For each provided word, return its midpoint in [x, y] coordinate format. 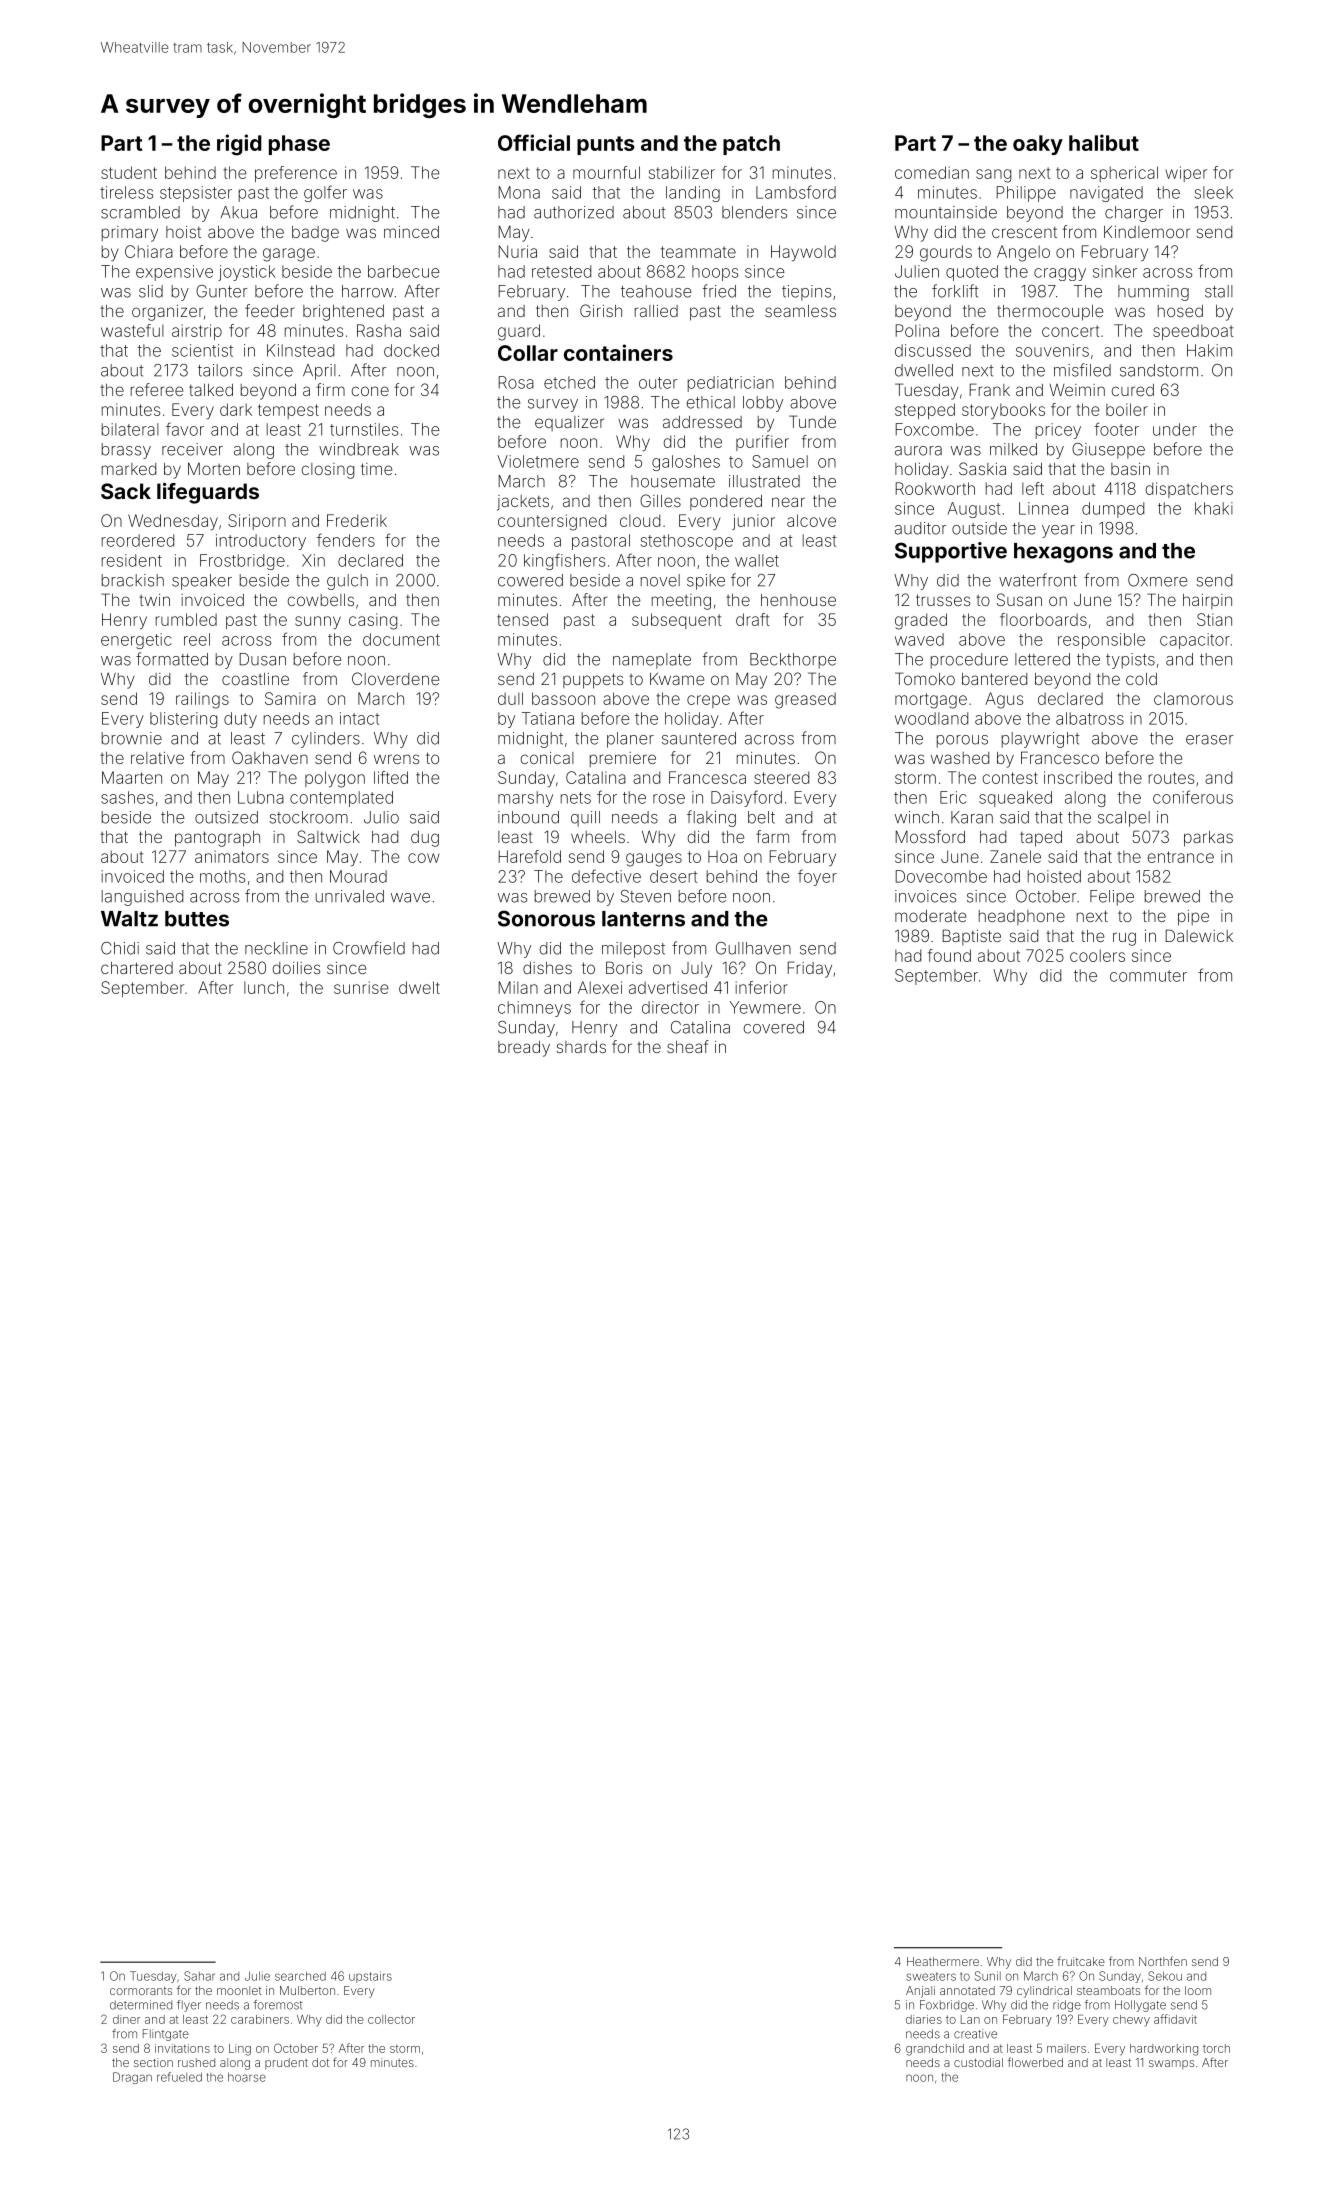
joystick [246, 273]
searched [300, 1976]
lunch [264, 987]
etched [569, 382]
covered [774, 1027]
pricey [1058, 431]
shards [581, 1047]
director [670, 1007]
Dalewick [1199, 935]
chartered [137, 968]
